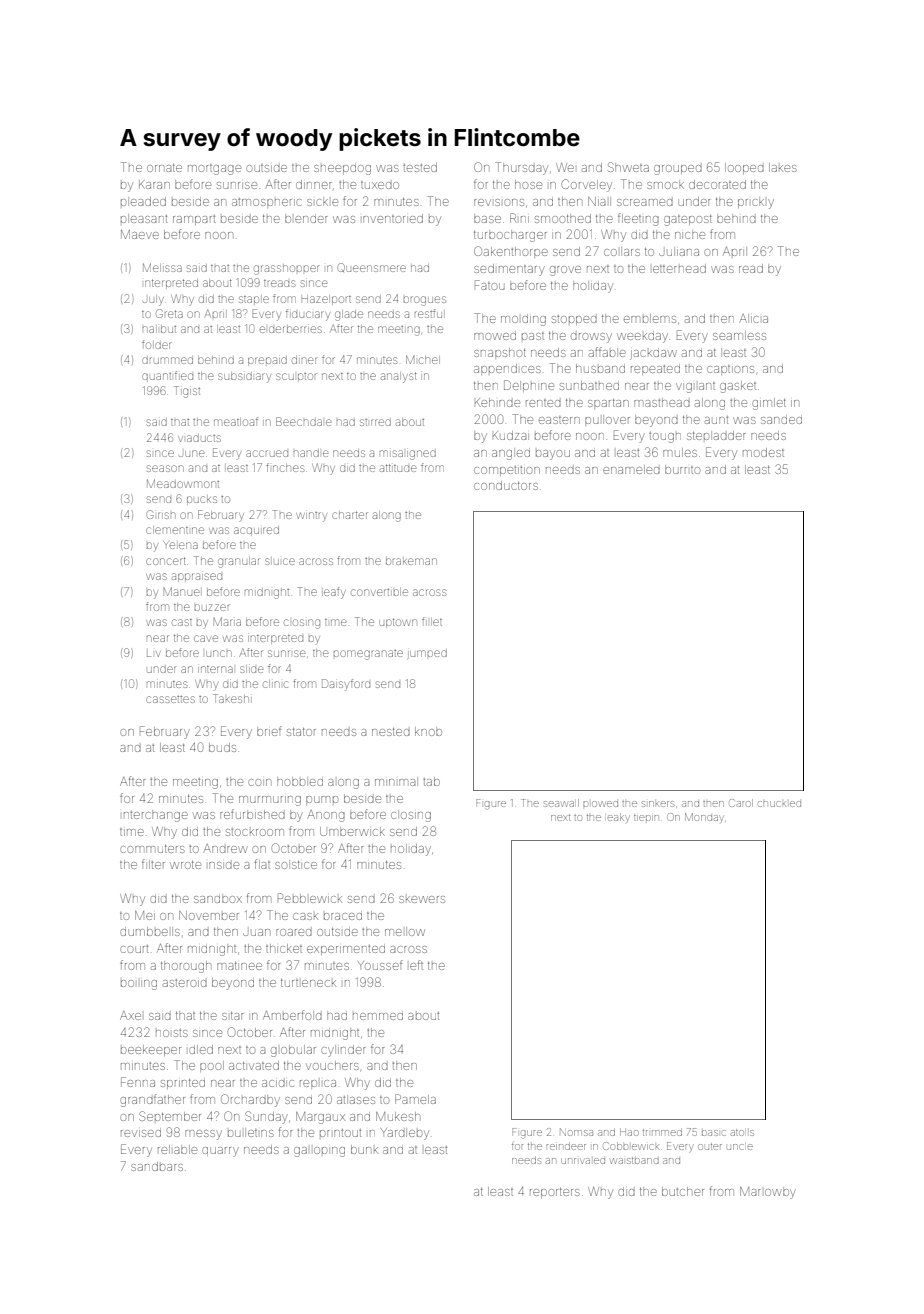  I want to click on seawall, so click(561, 803).
